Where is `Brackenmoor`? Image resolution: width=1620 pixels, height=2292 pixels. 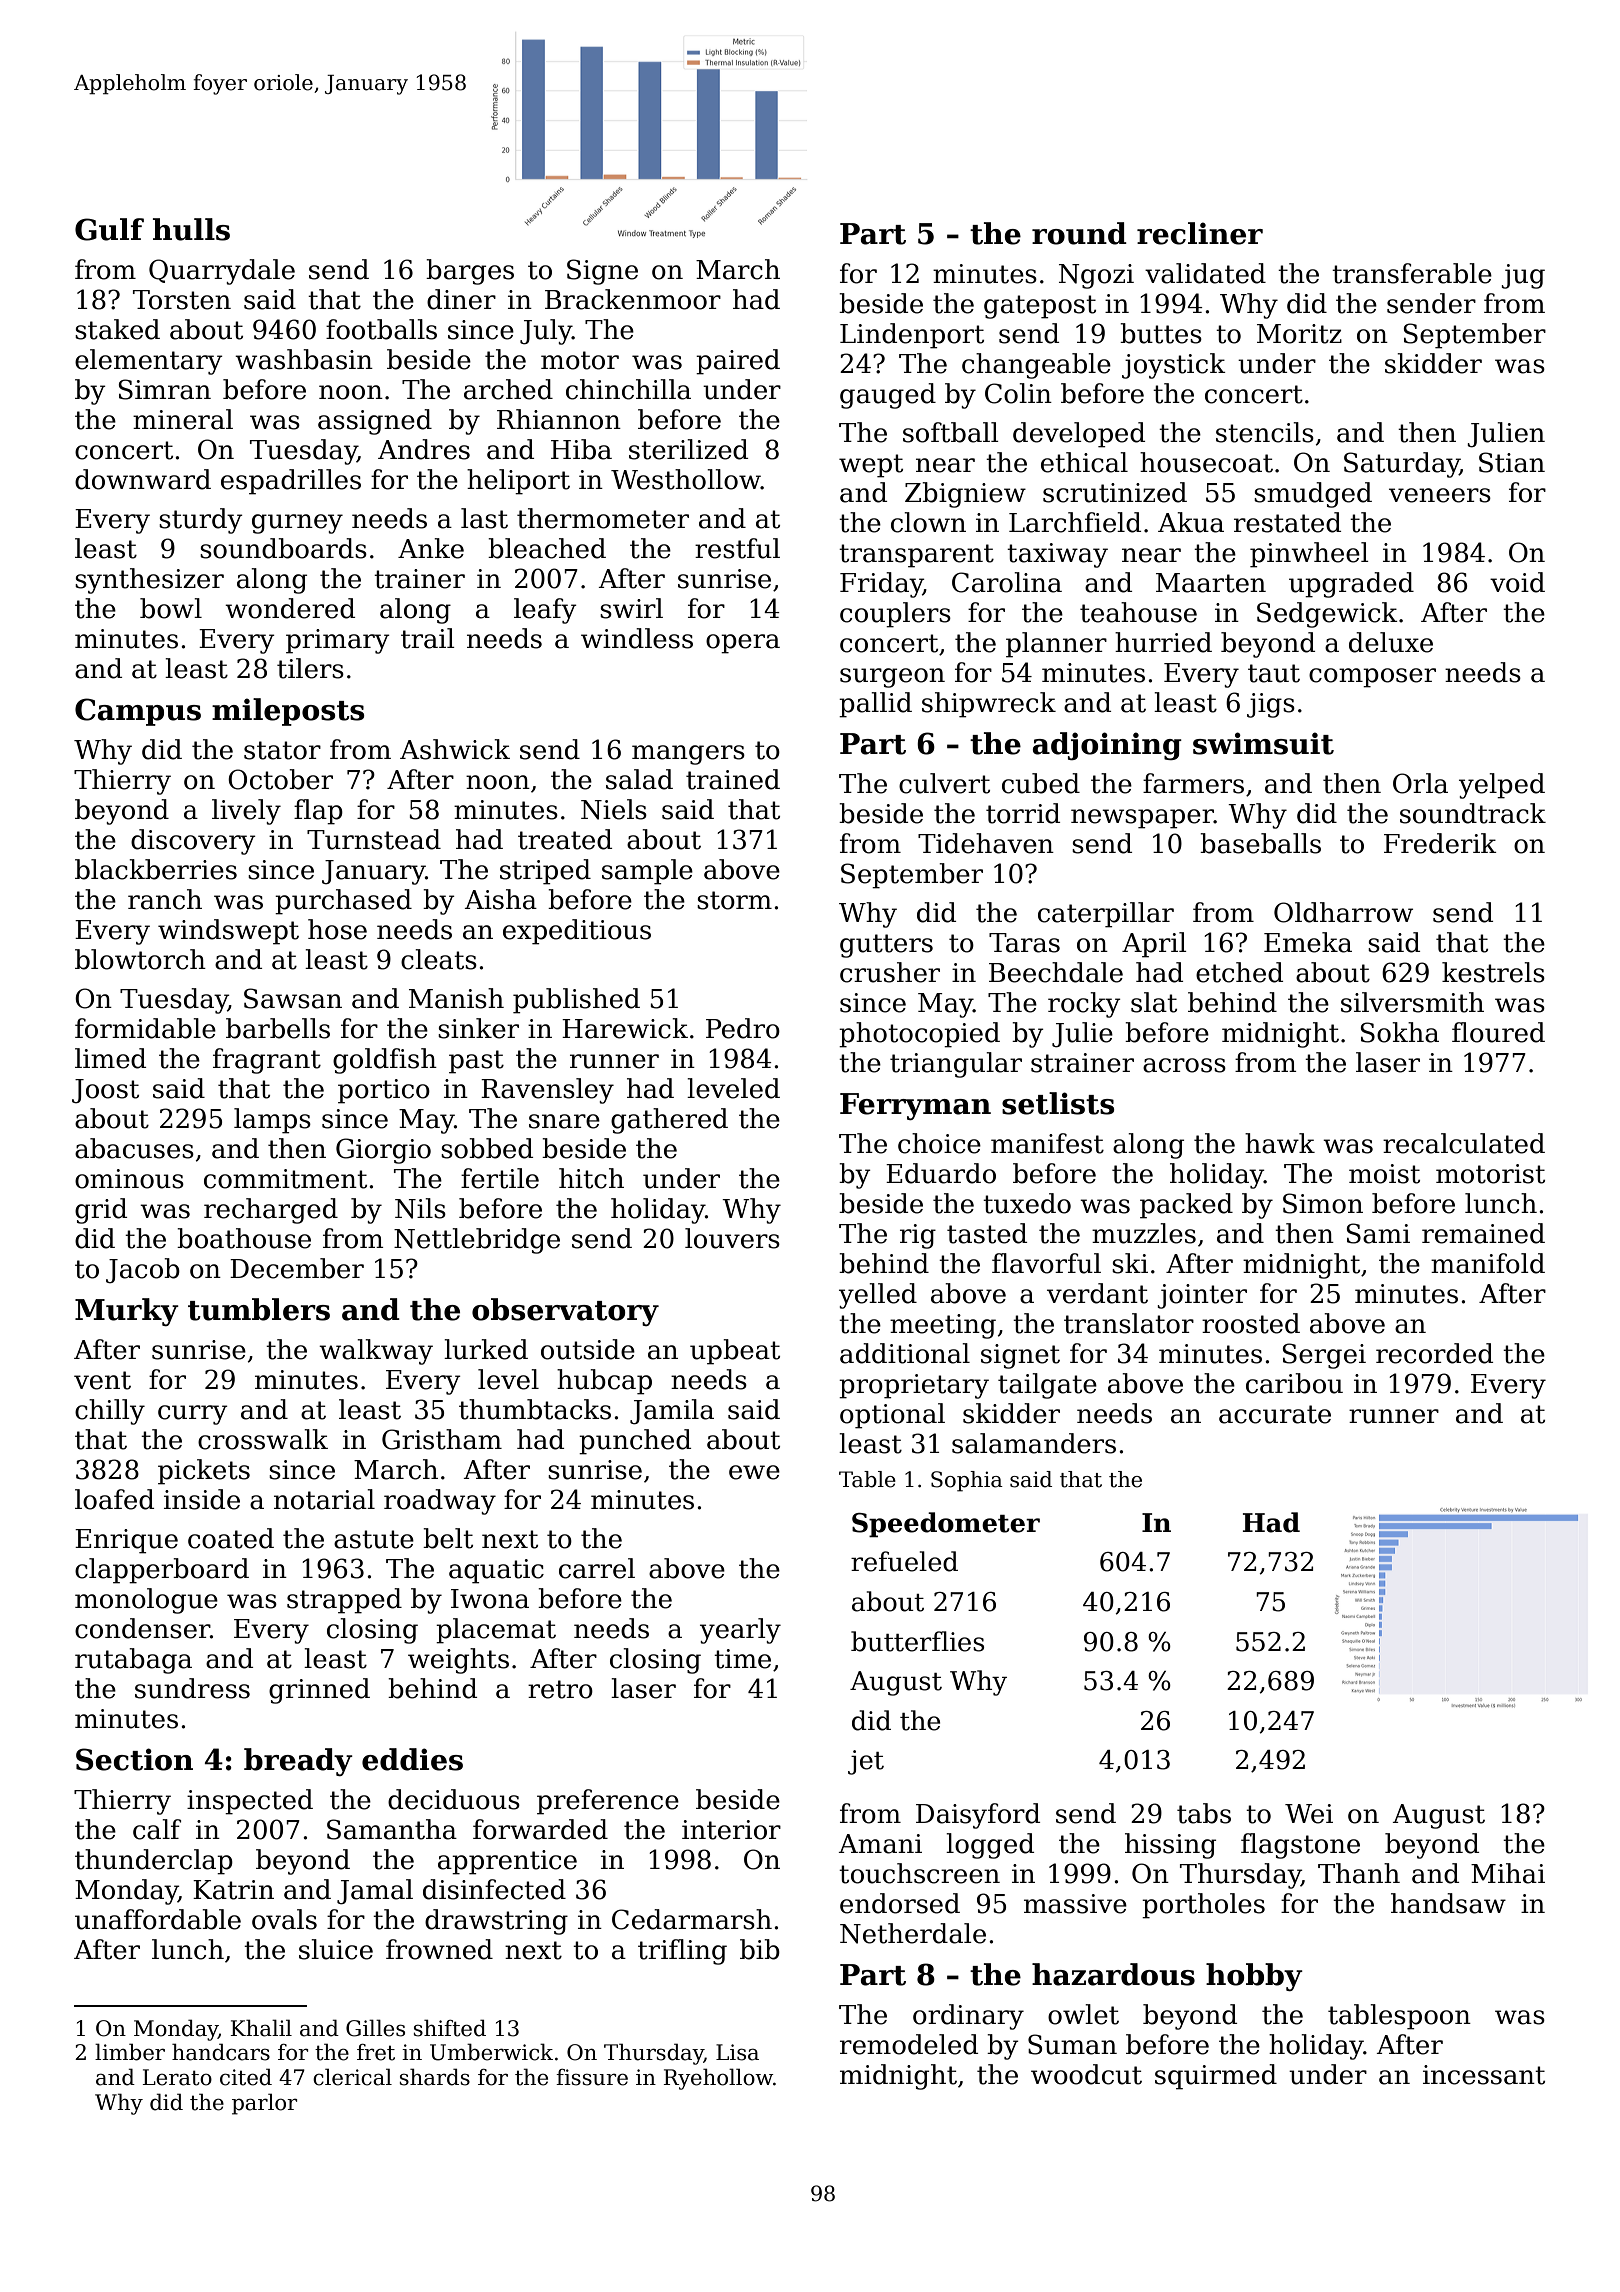
Brackenmoor is located at coordinates (633, 299).
